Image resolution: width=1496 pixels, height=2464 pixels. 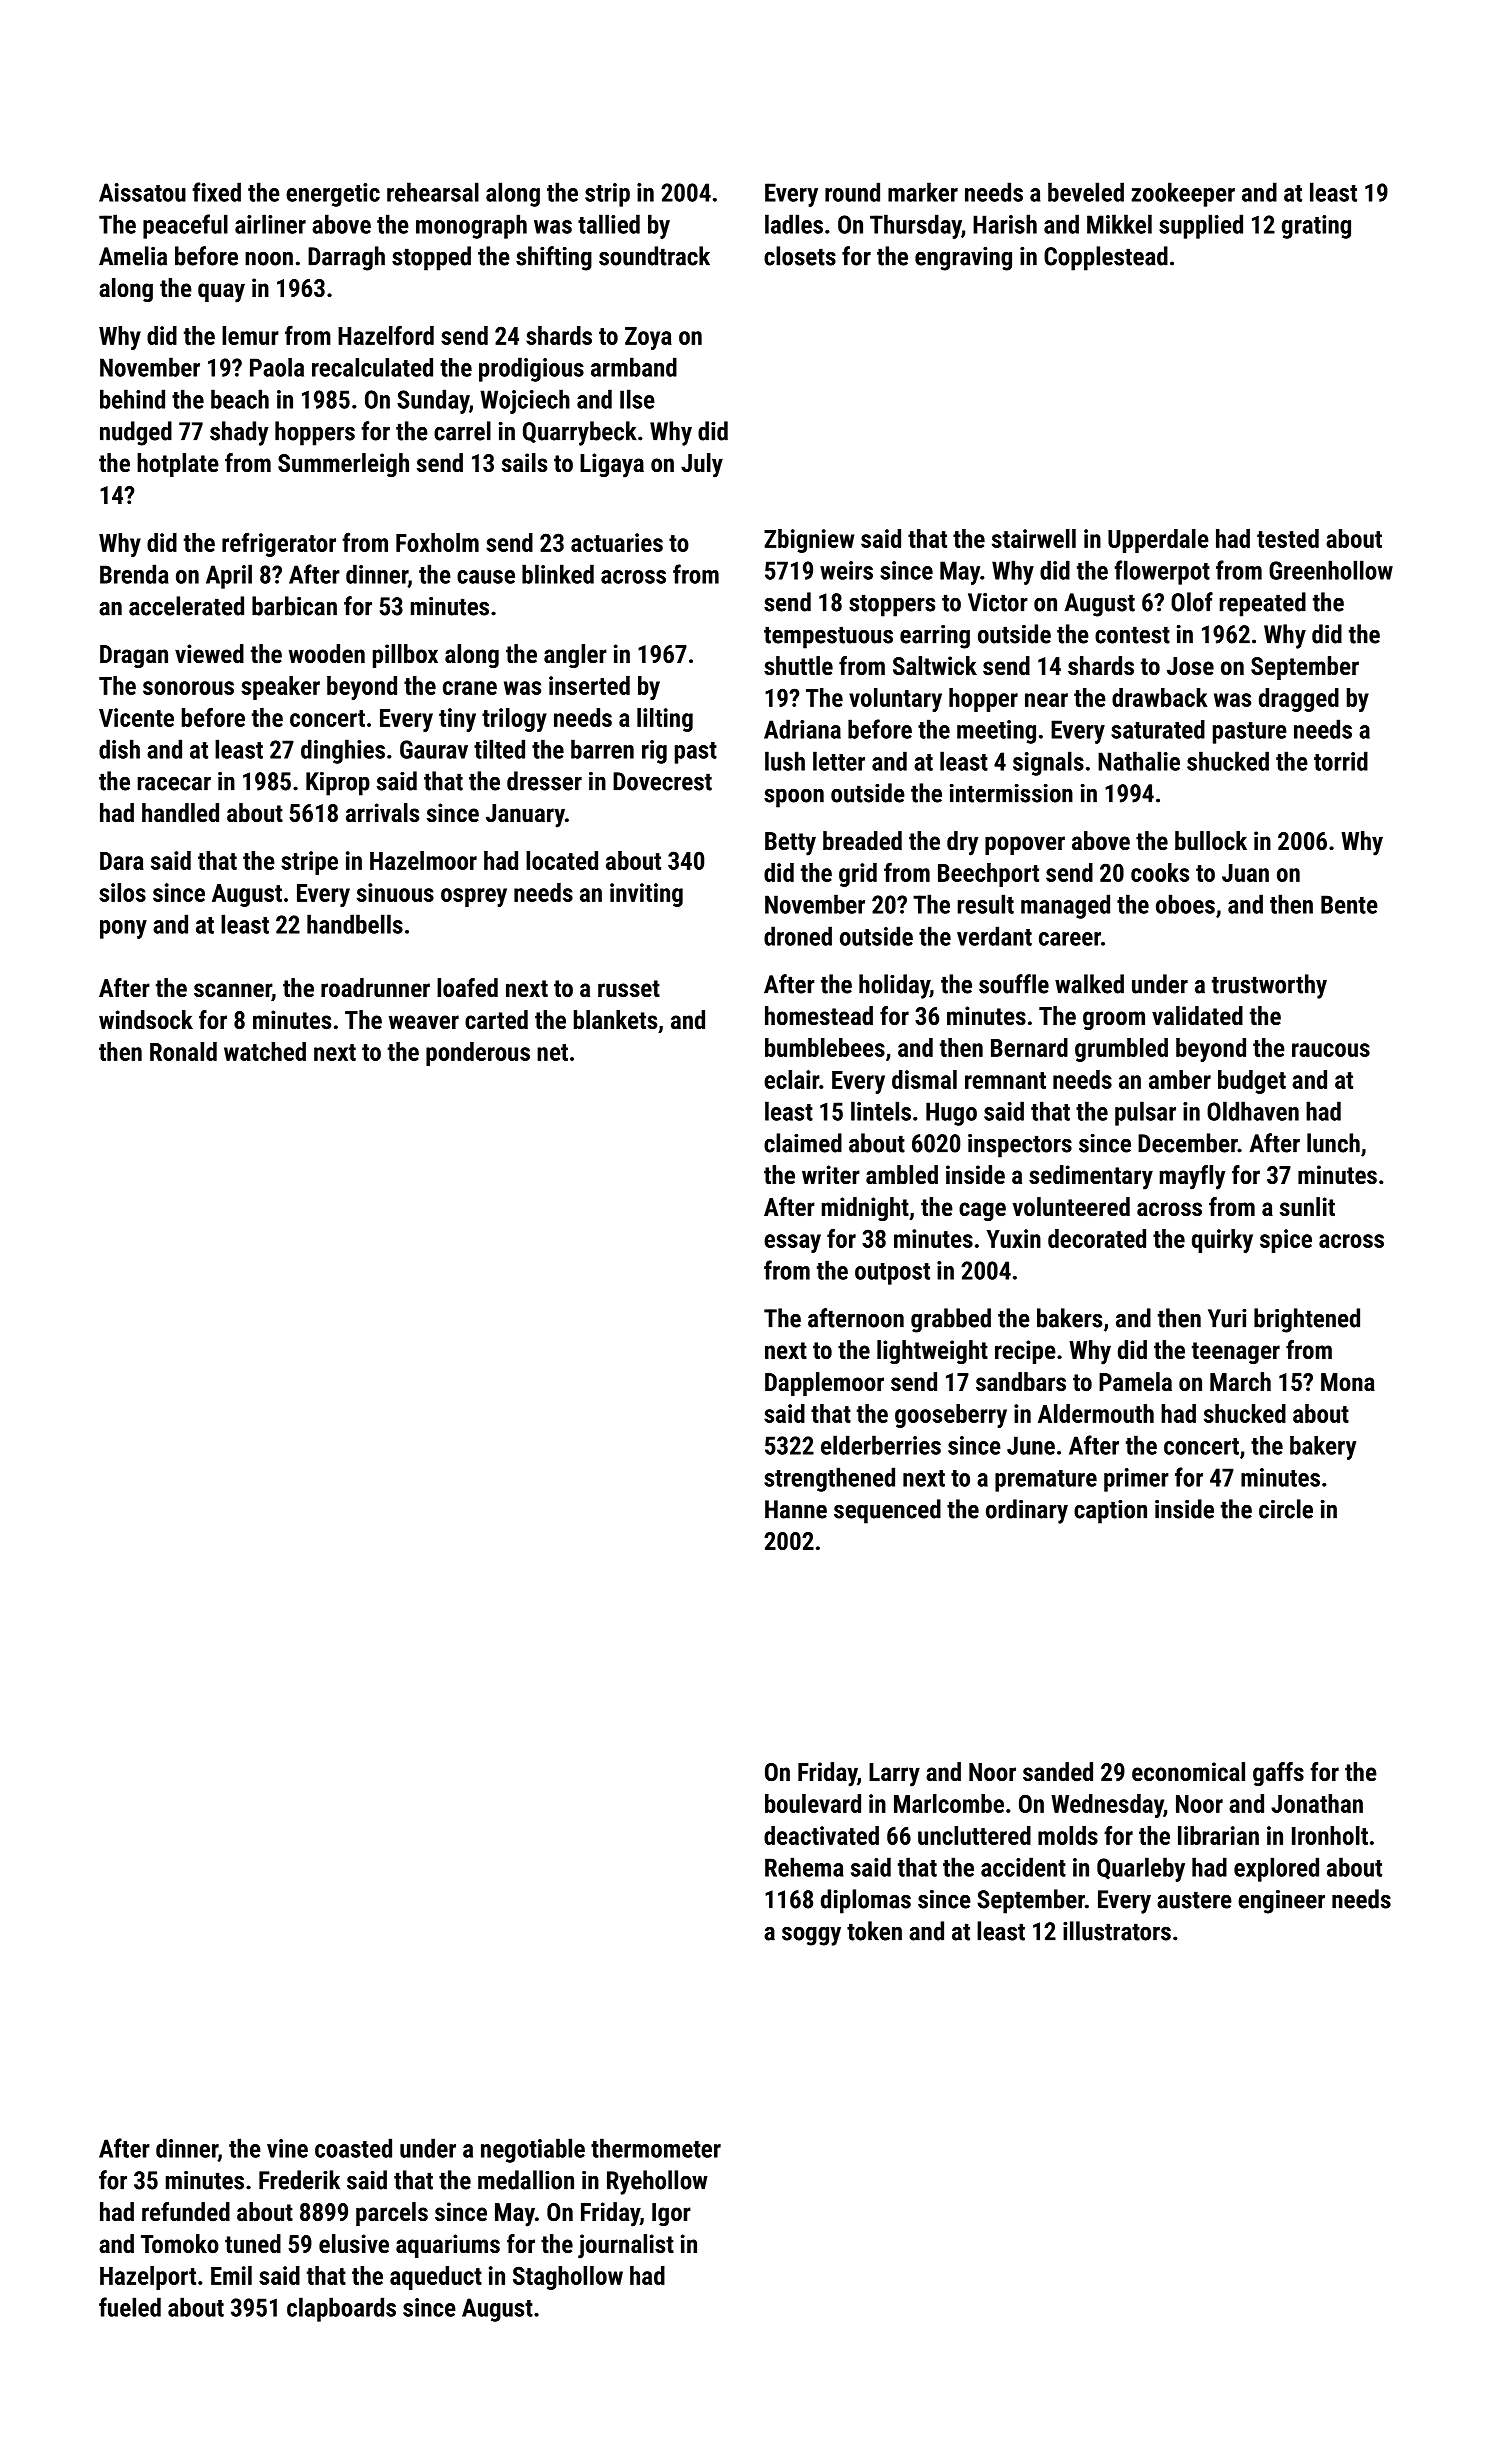 What do you see at coordinates (1240, 1381) in the page?
I see `March` at bounding box center [1240, 1381].
